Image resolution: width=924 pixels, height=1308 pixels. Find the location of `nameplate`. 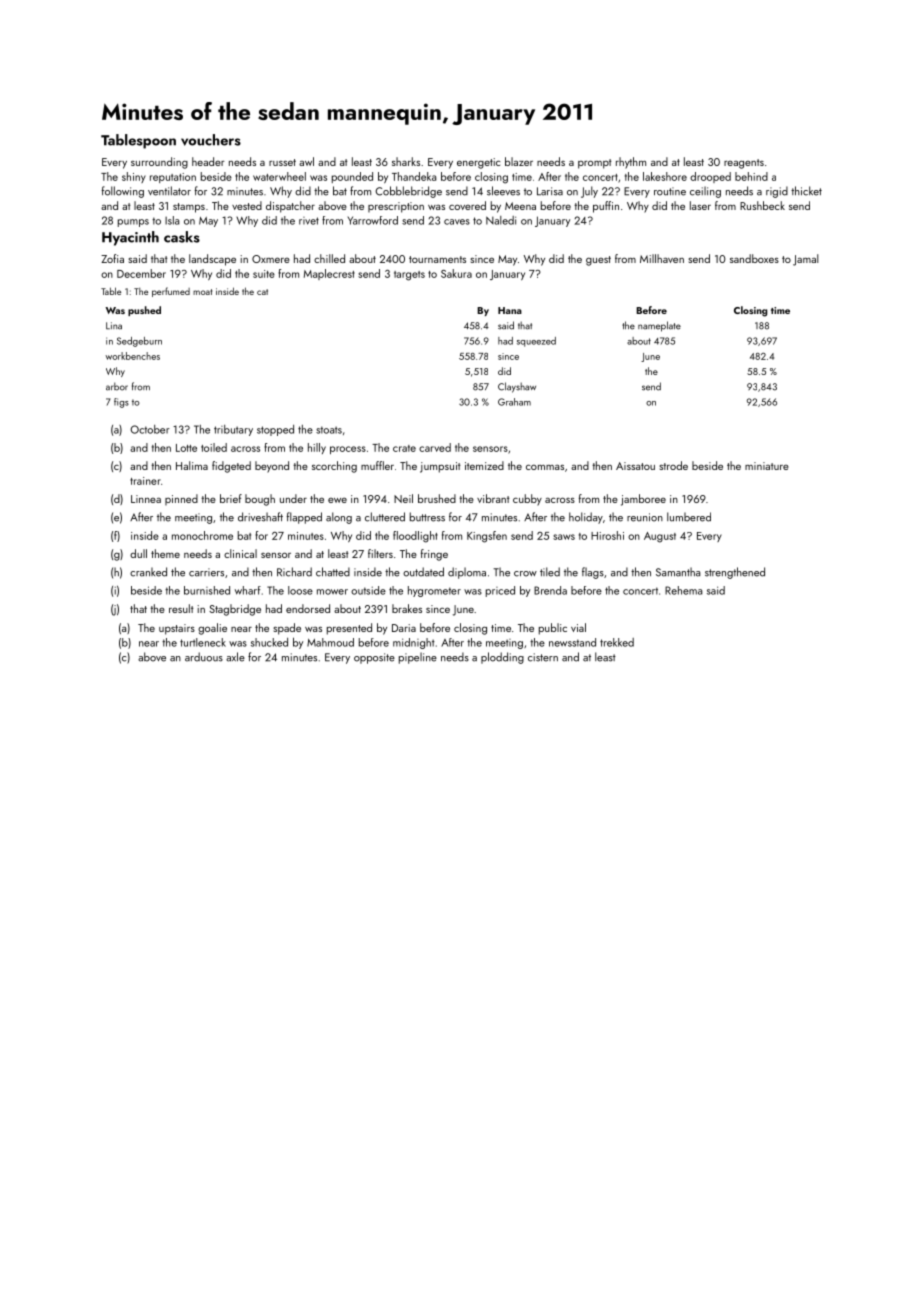

nameplate is located at coordinates (659, 326).
